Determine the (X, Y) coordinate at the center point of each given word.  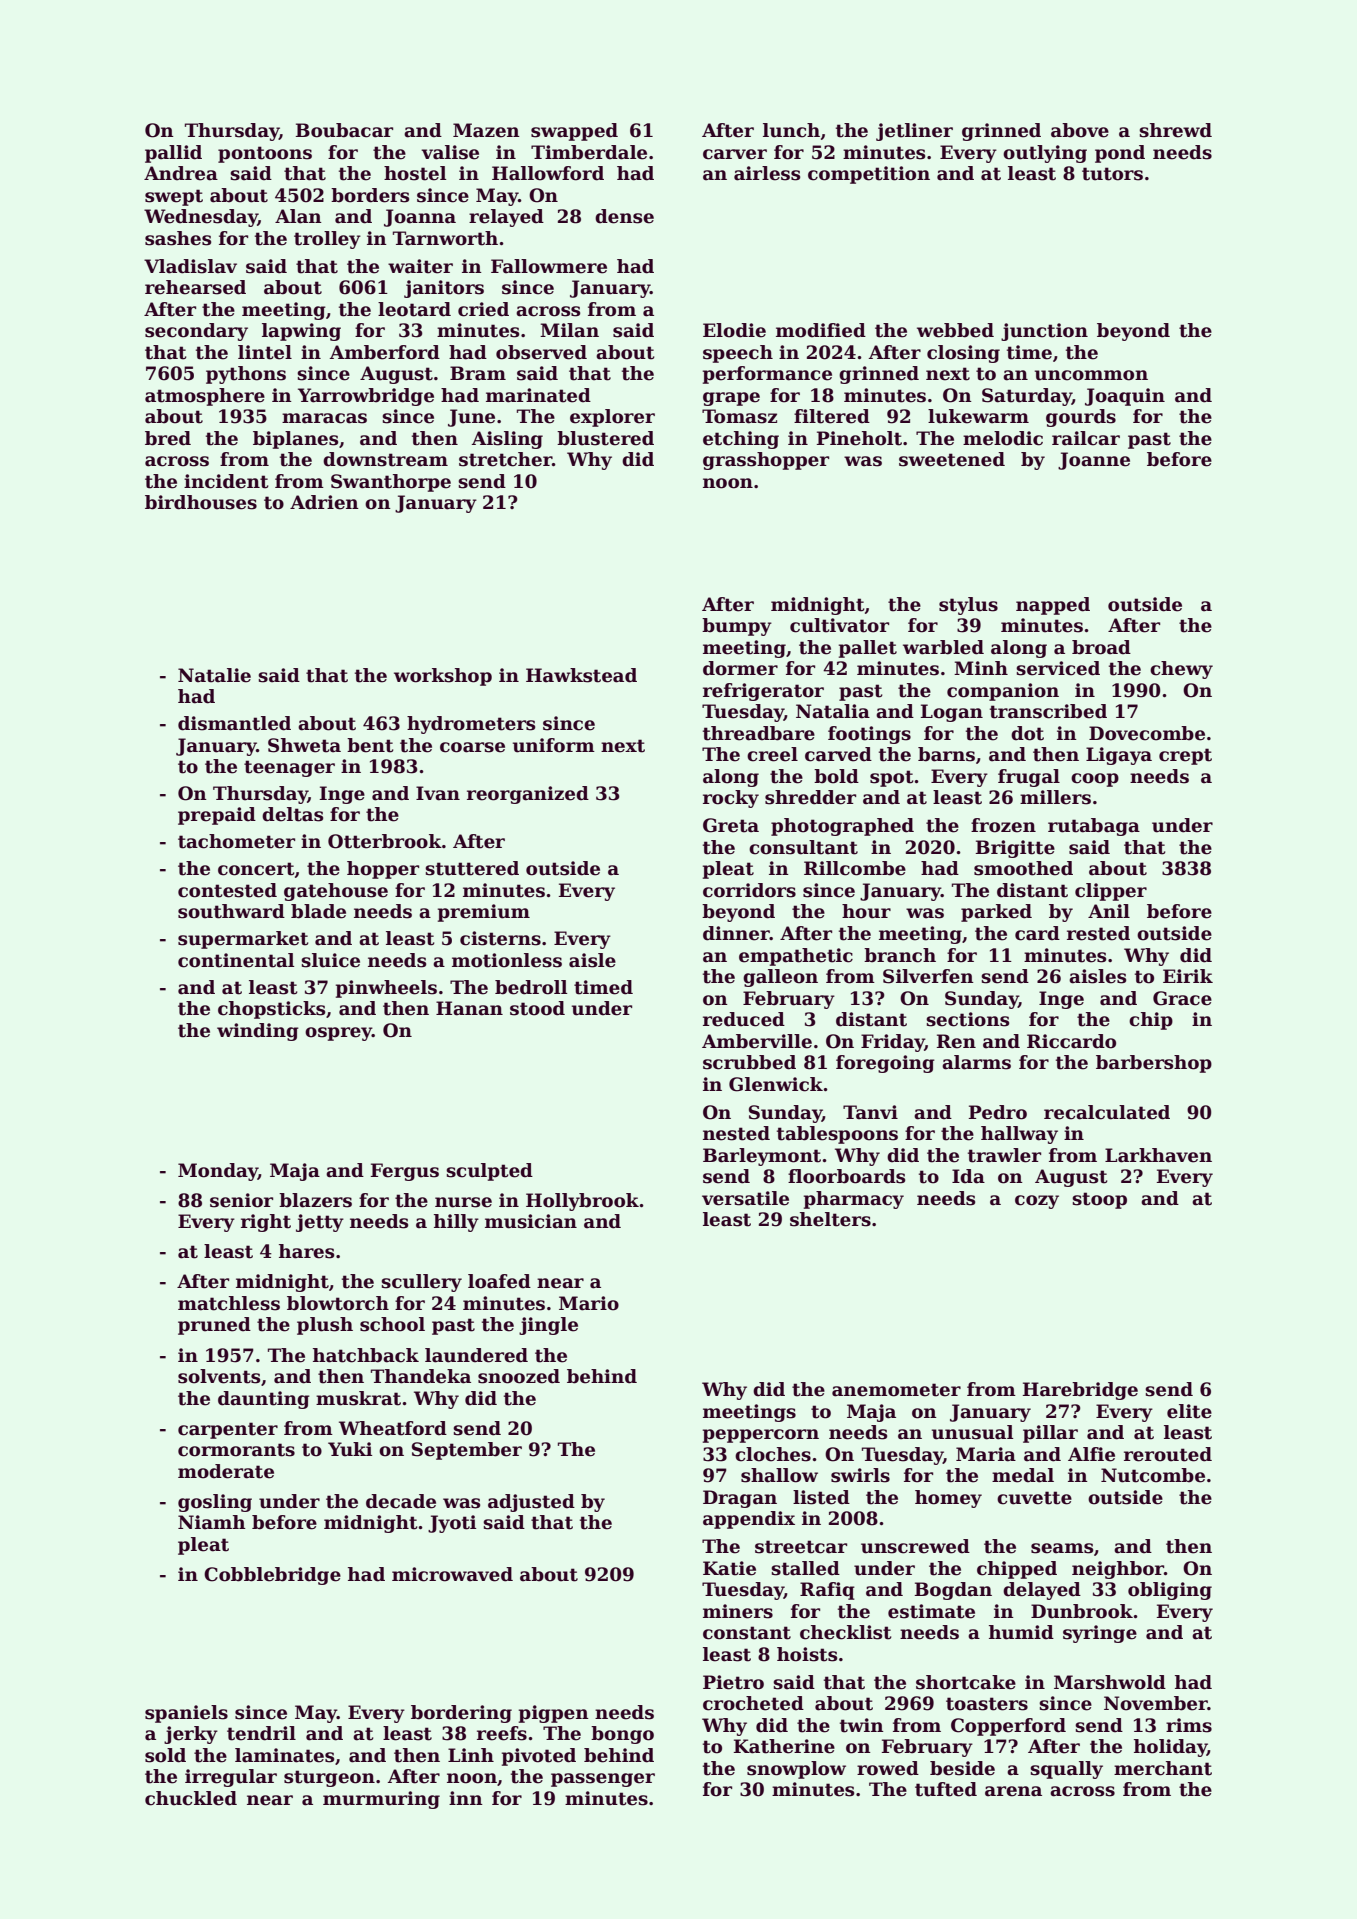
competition (869, 175)
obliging (1170, 1591)
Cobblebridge (272, 1576)
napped (1053, 606)
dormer (740, 668)
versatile (745, 1198)
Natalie (214, 675)
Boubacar (344, 130)
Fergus (405, 1172)
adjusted (531, 1503)
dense (624, 216)
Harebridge (1080, 1391)
